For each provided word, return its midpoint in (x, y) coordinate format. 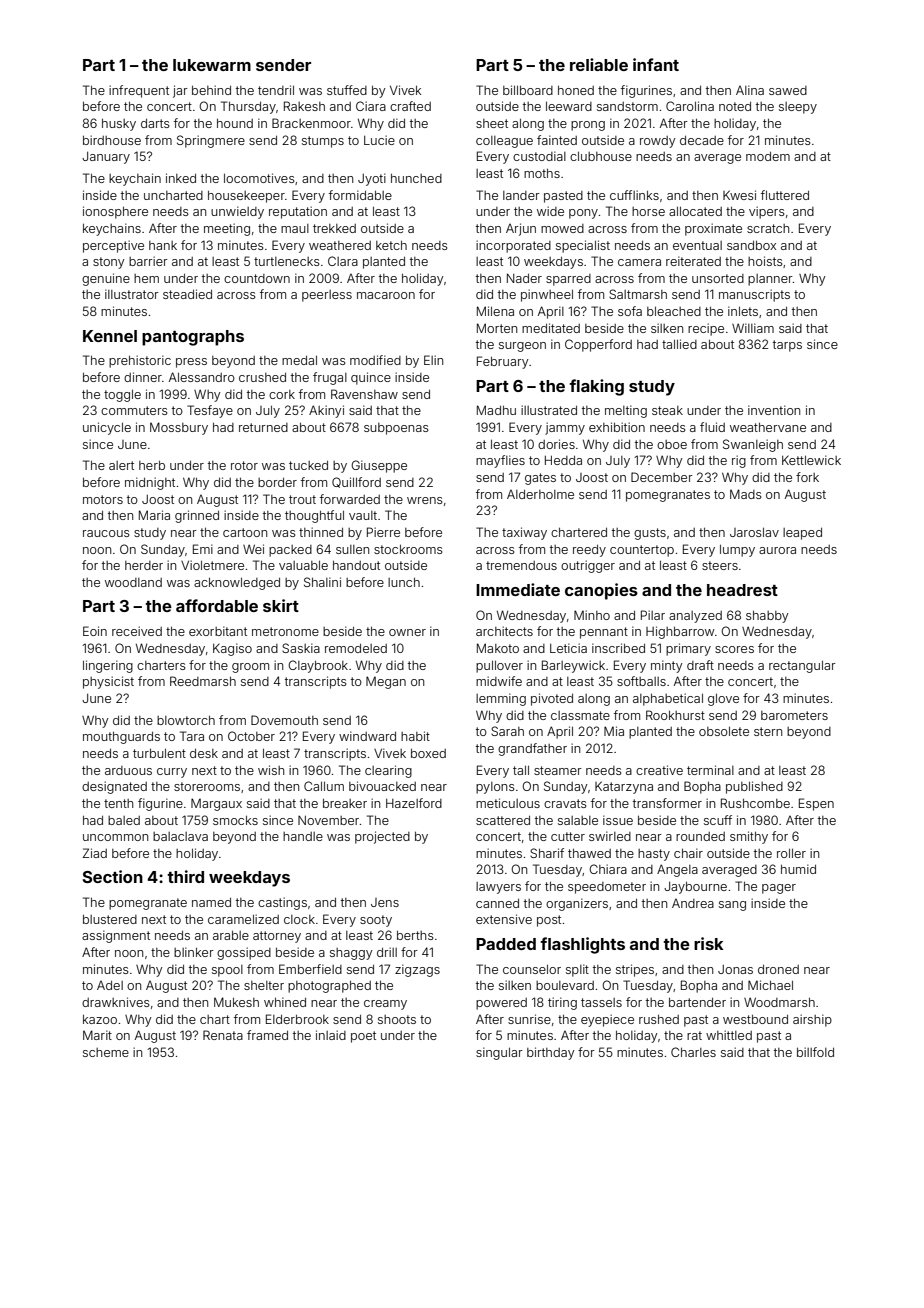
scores (734, 649)
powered (501, 1004)
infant (656, 64)
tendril (276, 90)
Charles (693, 1052)
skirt (281, 605)
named (211, 902)
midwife (499, 681)
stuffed (347, 90)
